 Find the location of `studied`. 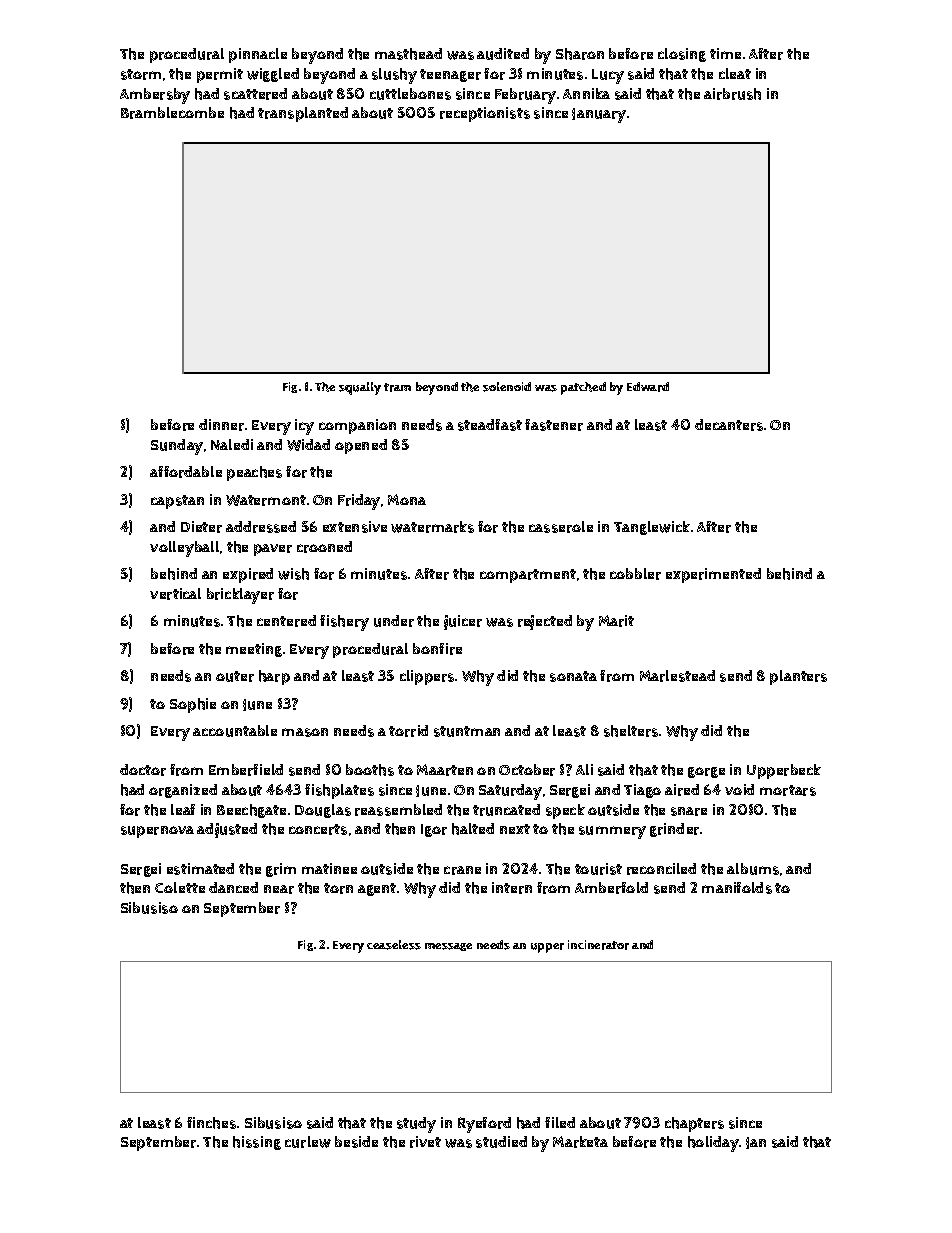

studied is located at coordinates (501, 1142).
